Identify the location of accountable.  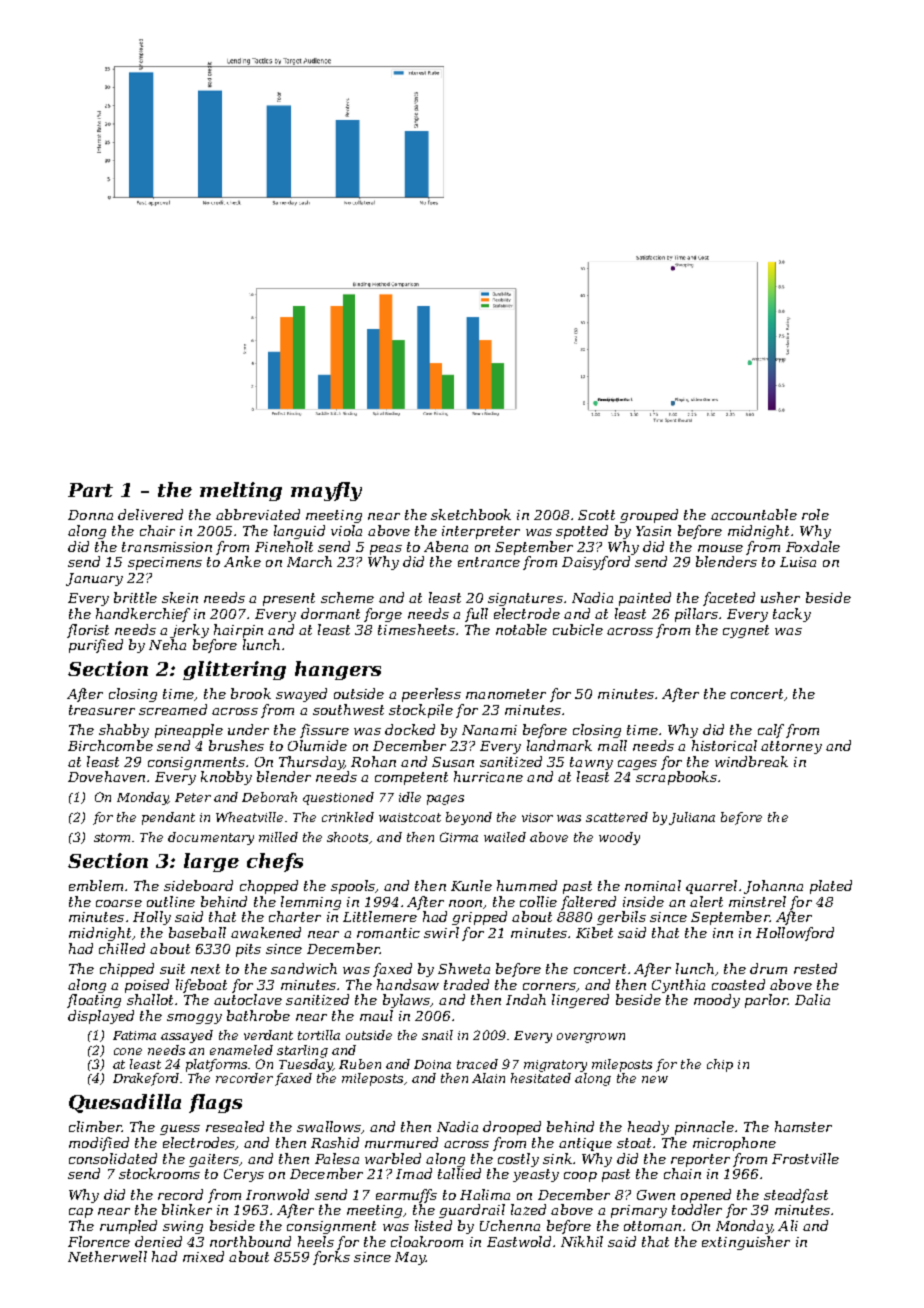
(754, 514).
